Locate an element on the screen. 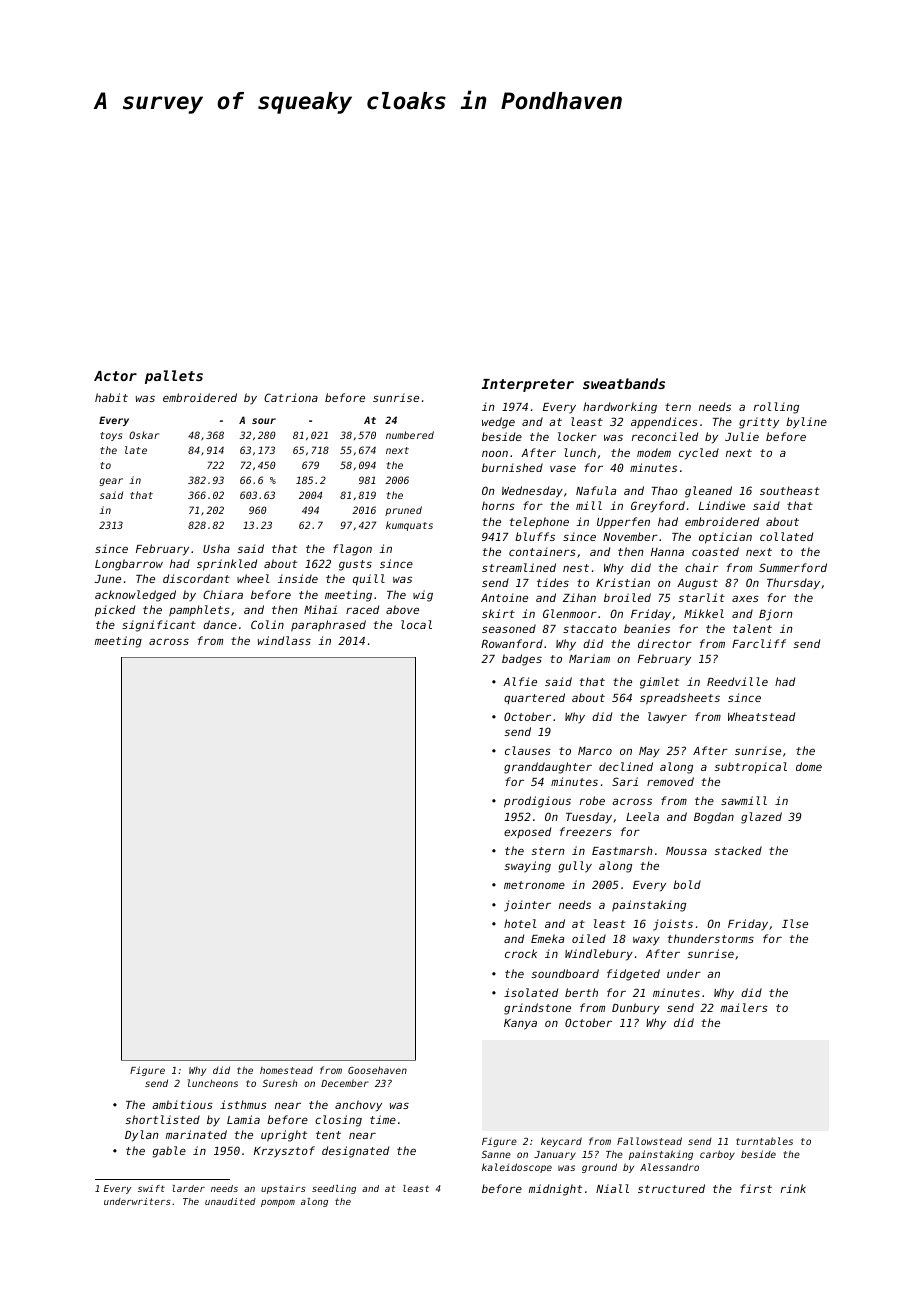 This screenshot has height=1308, width=924. Oskar is located at coordinates (144, 435).
